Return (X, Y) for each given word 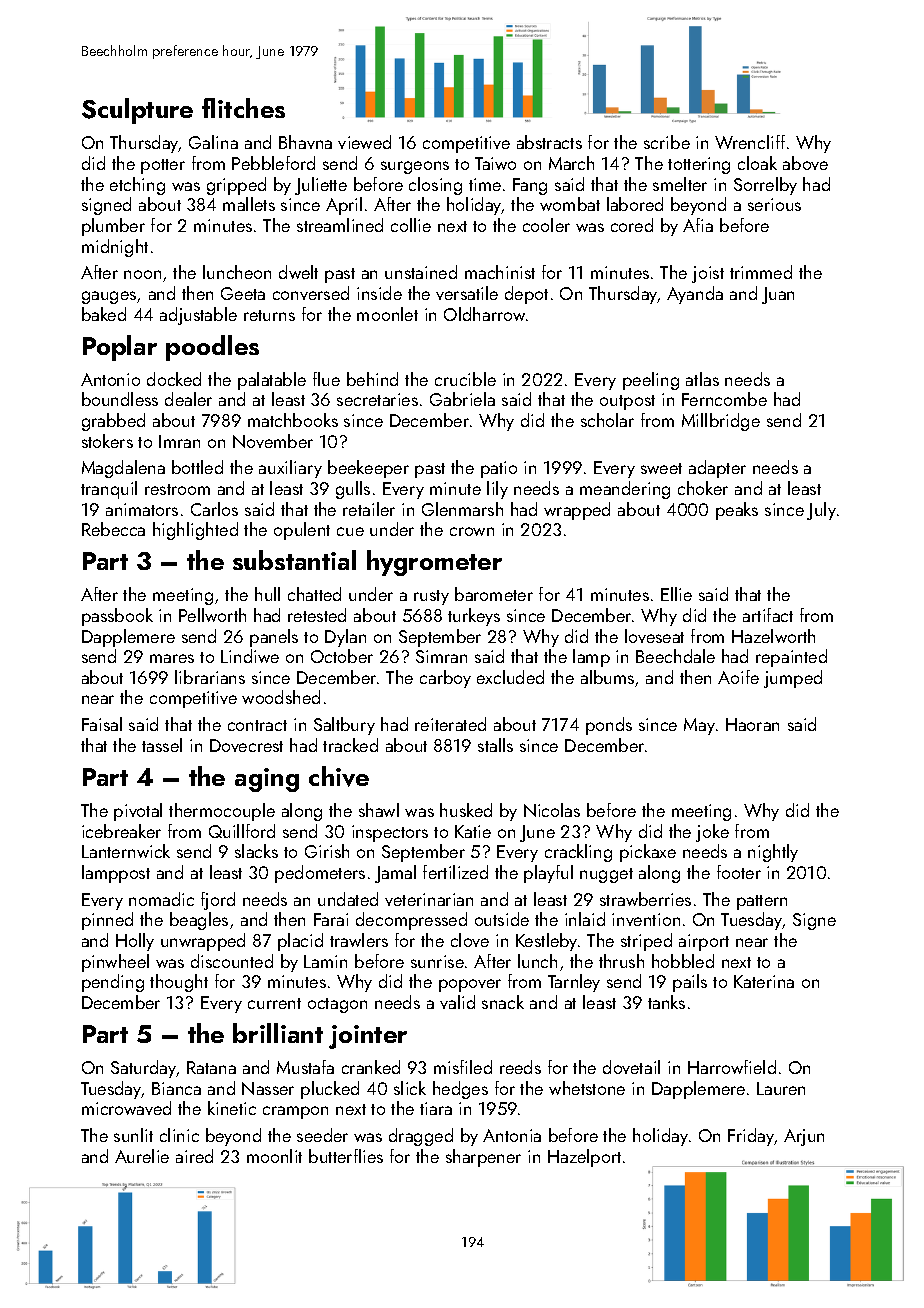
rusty (431, 597)
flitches (243, 108)
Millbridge (721, 422)
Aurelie (142, 1156)
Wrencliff (750, 142)
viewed (364, 142)
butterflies (346, 1156)
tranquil (109, 490)
